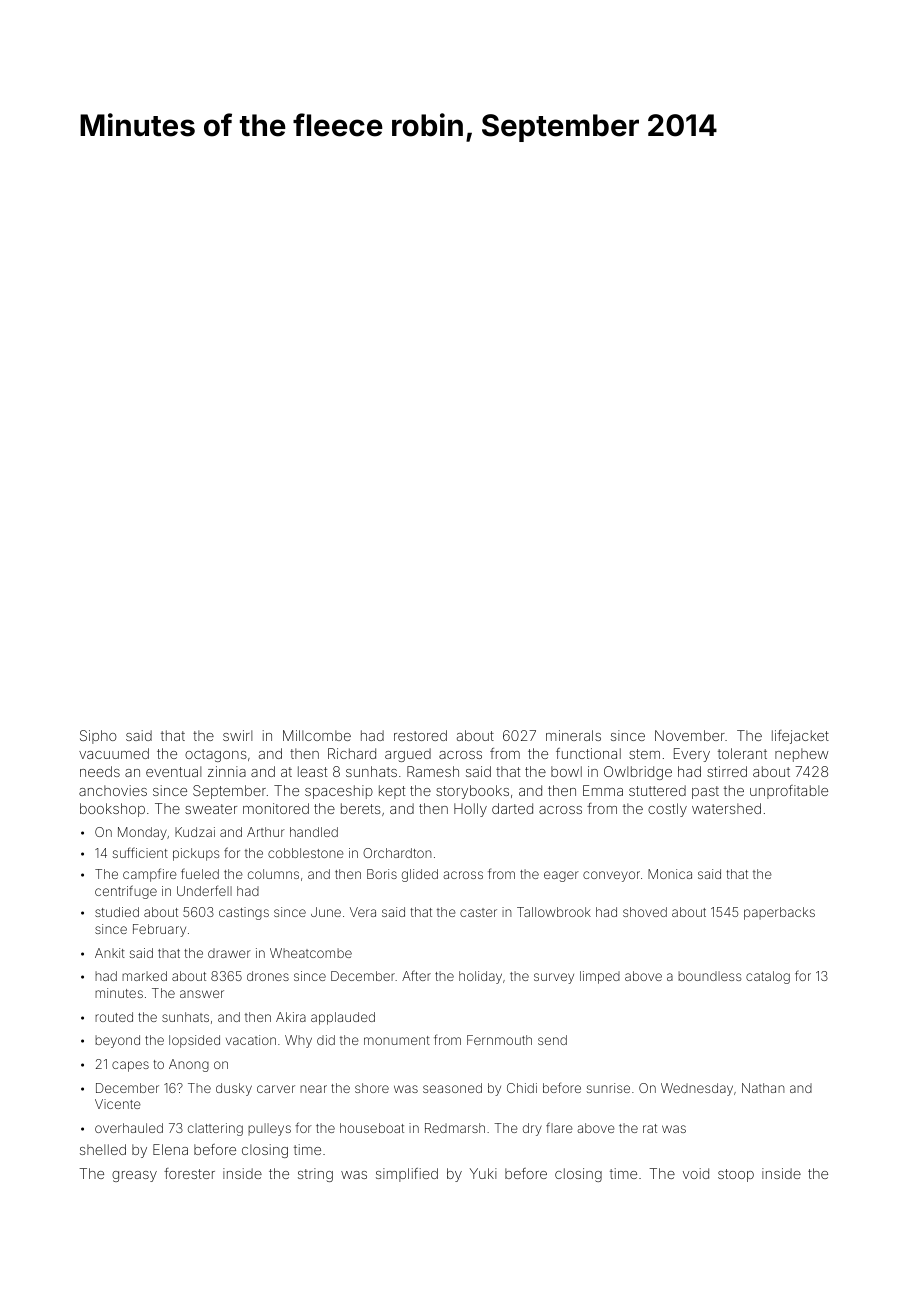 The image size is (908, 1316). What do you see at coordinates (433, 771) in the screenshot?
I see `Ramesh` at bounding box center [433, 771].
